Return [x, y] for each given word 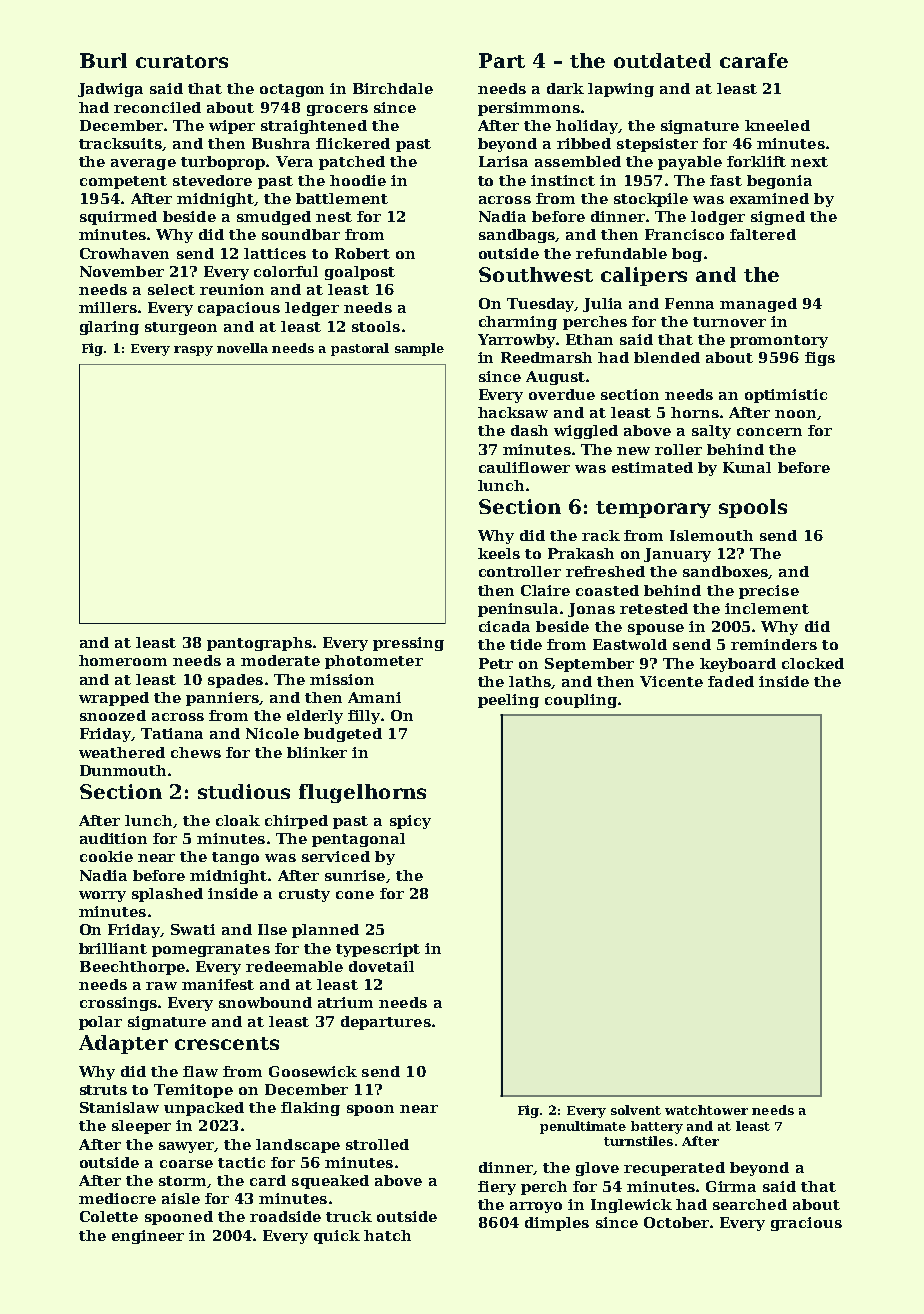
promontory [779, 341]
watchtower [706, 1110]
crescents [227, 1043]
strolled [377, 1144]
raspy [193, 351]
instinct [563, 180]
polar [100, 1023]
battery [657, 1127]
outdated [662, 60]
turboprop [223, 163]
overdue [562, 394]
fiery [497, 1188]
